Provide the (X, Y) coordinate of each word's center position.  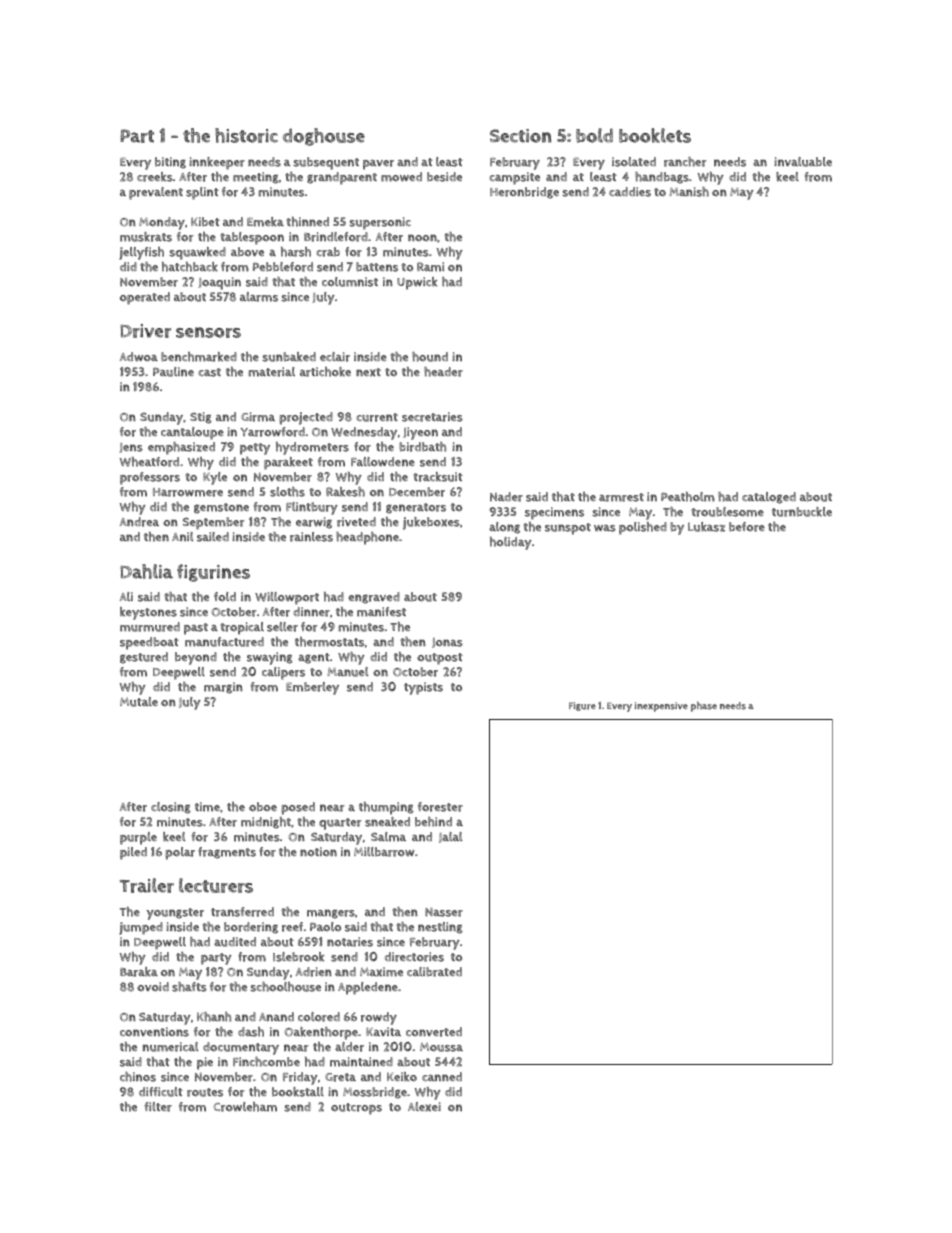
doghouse (324, 137)
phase (704, 706)
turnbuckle (802, 512)
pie (205, 1063)
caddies (630, 192)
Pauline (173, 372)
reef (292, 927)
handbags (662, 178)
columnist (350, 282)
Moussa (441, 1047)
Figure (582, 706)
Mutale (139, 702)
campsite (514, 178)
